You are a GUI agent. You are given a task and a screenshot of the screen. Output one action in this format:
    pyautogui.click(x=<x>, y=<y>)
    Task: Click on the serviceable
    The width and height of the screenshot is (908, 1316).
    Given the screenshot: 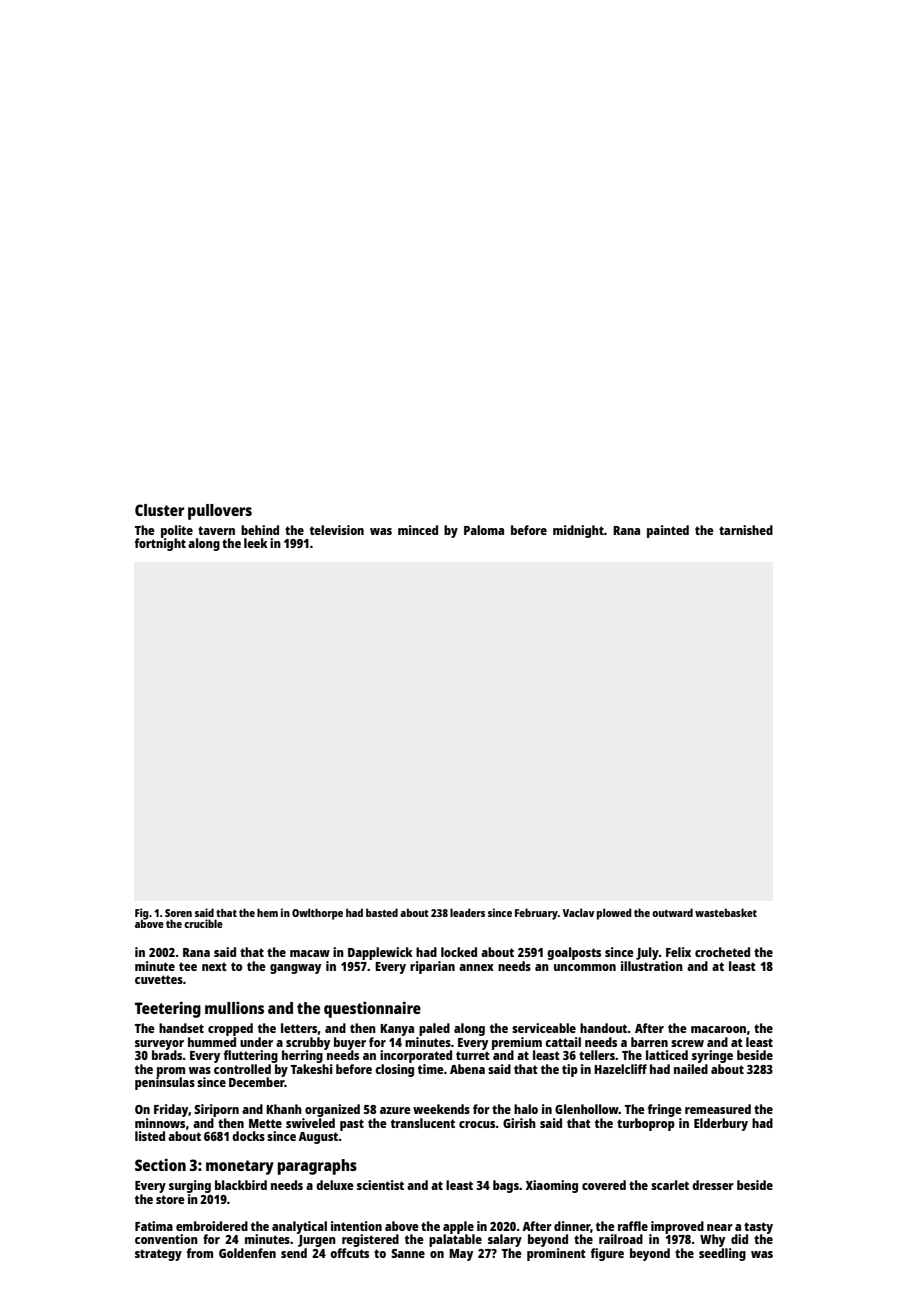 What is the action you would take?
    pyautogui.click(x=544, y=1028)
